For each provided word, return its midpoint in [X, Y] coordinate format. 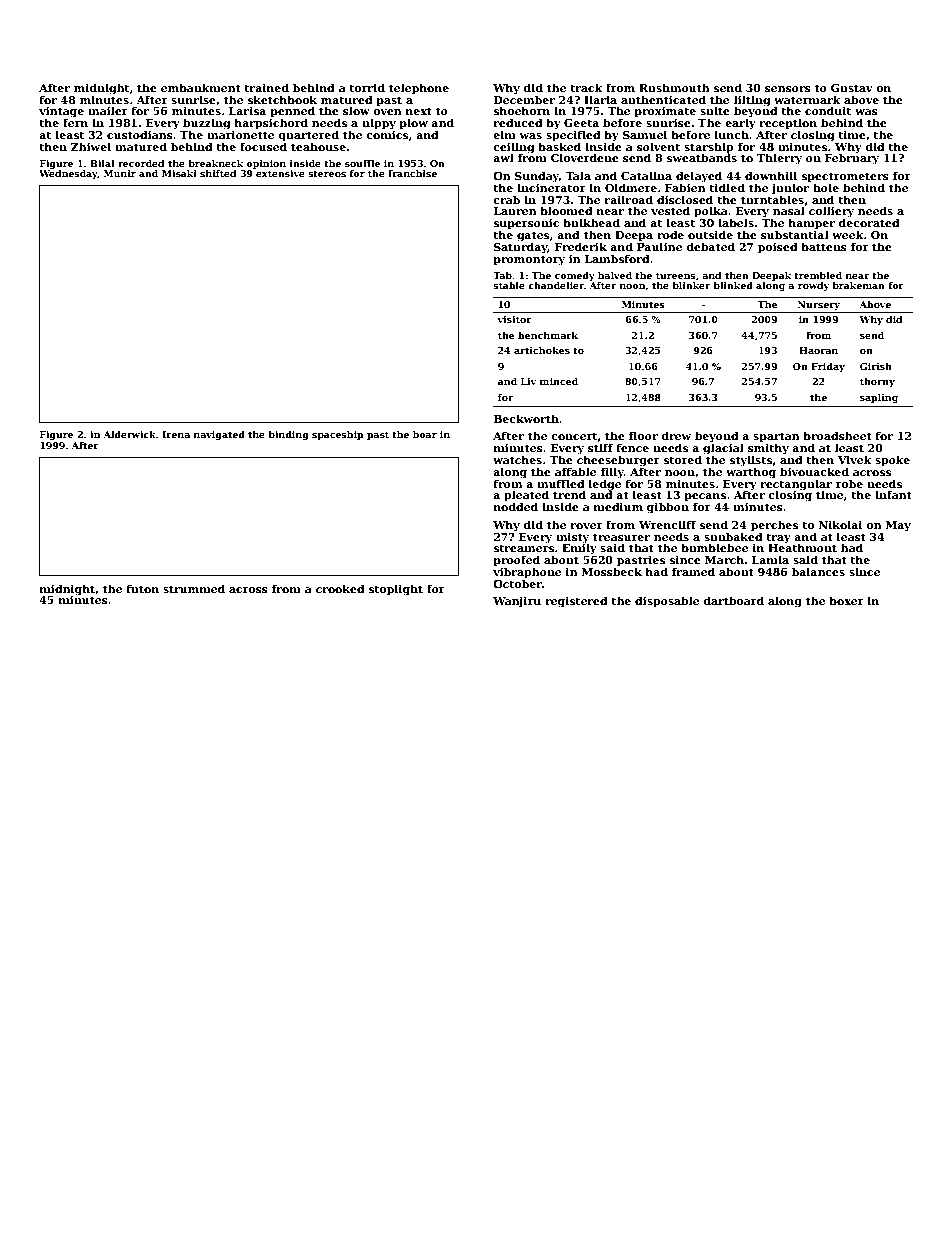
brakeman [858, 285]
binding [288, 435]
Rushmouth [674, 87]
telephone [419, 89]
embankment [201, 87]
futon [143, 588]
